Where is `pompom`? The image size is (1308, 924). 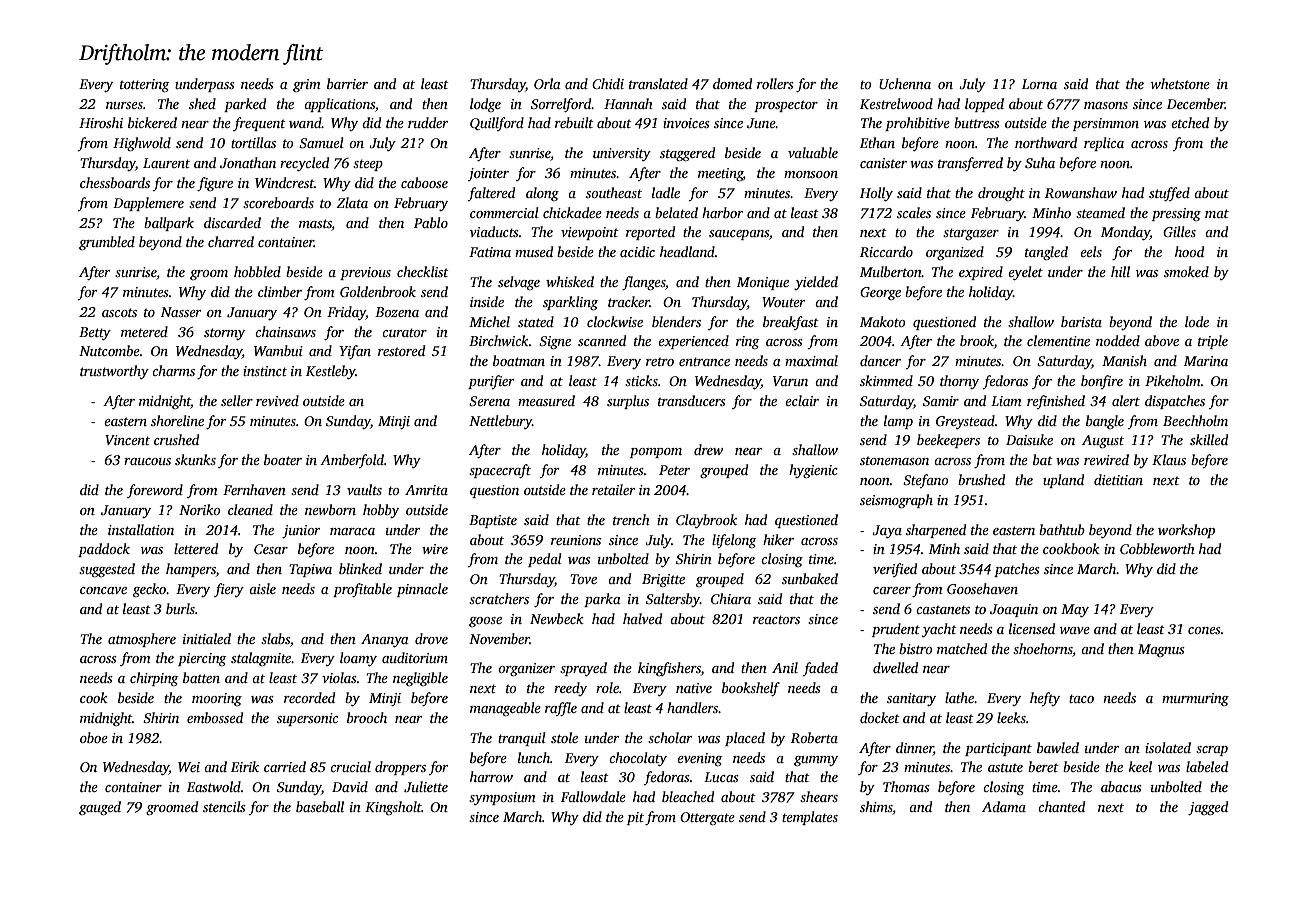
pompom is located at coordinates (656, 453).
